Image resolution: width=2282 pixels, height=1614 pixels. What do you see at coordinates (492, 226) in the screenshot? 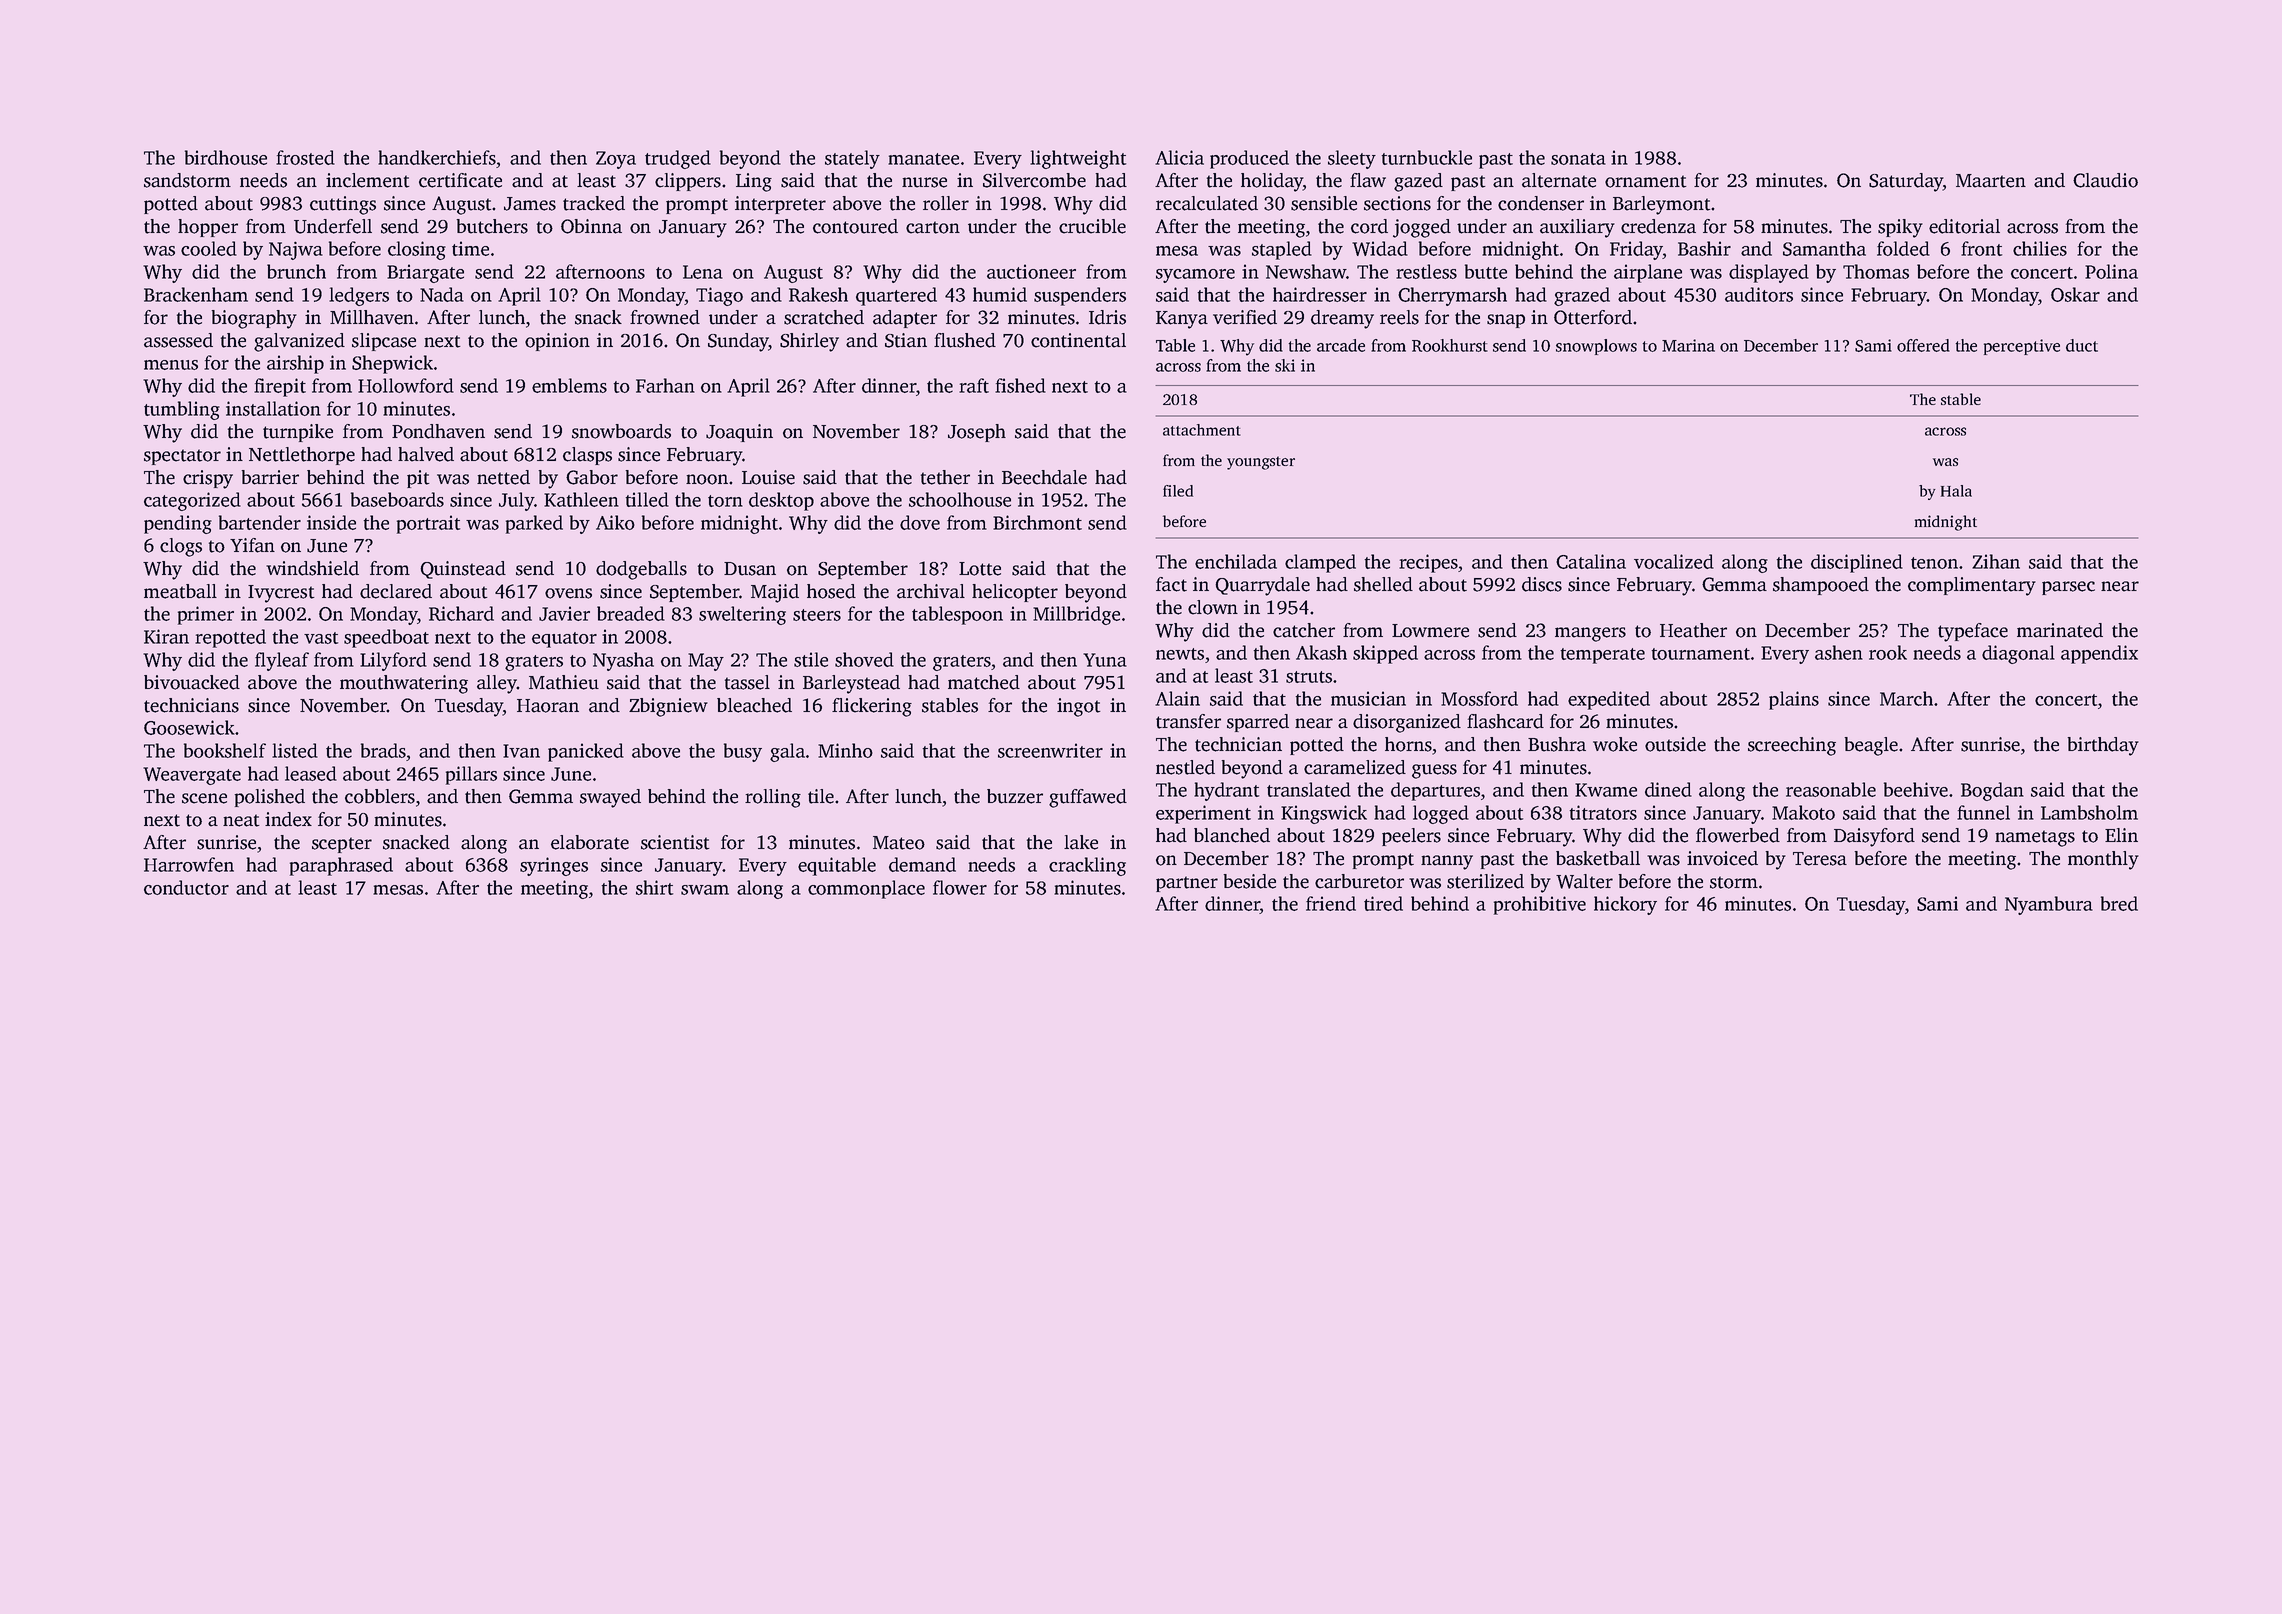
I see `butchers` at bounding box center [492, 226].
